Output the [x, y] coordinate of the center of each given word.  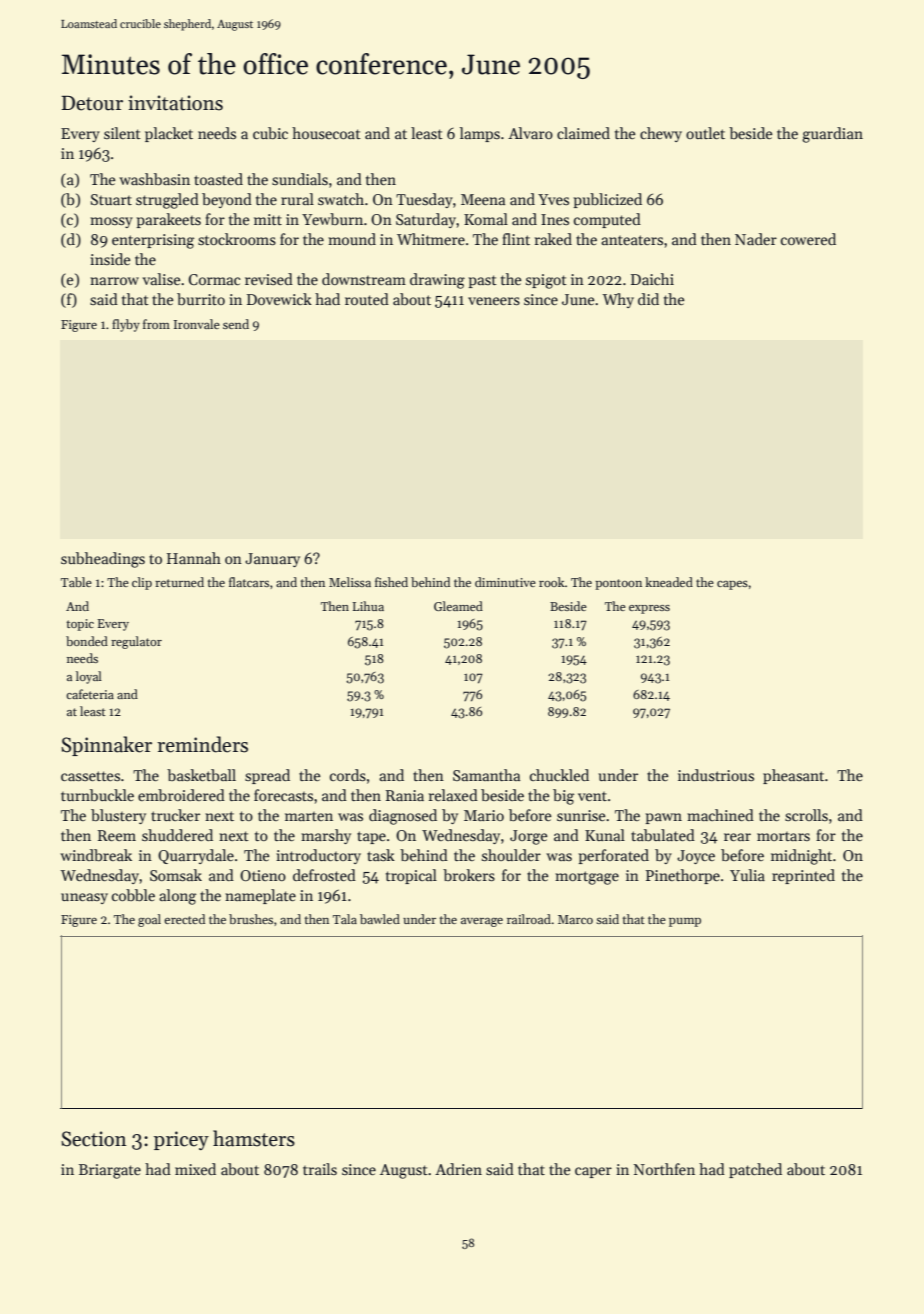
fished [391, 582]
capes [732, 585]
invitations [175, 103]
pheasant [793, 776]
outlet [705, 133]
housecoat [326, 133]
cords [348, 775]
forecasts [283, 795]
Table [76, 582]
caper [593, 1172]
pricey [181, 1140]
